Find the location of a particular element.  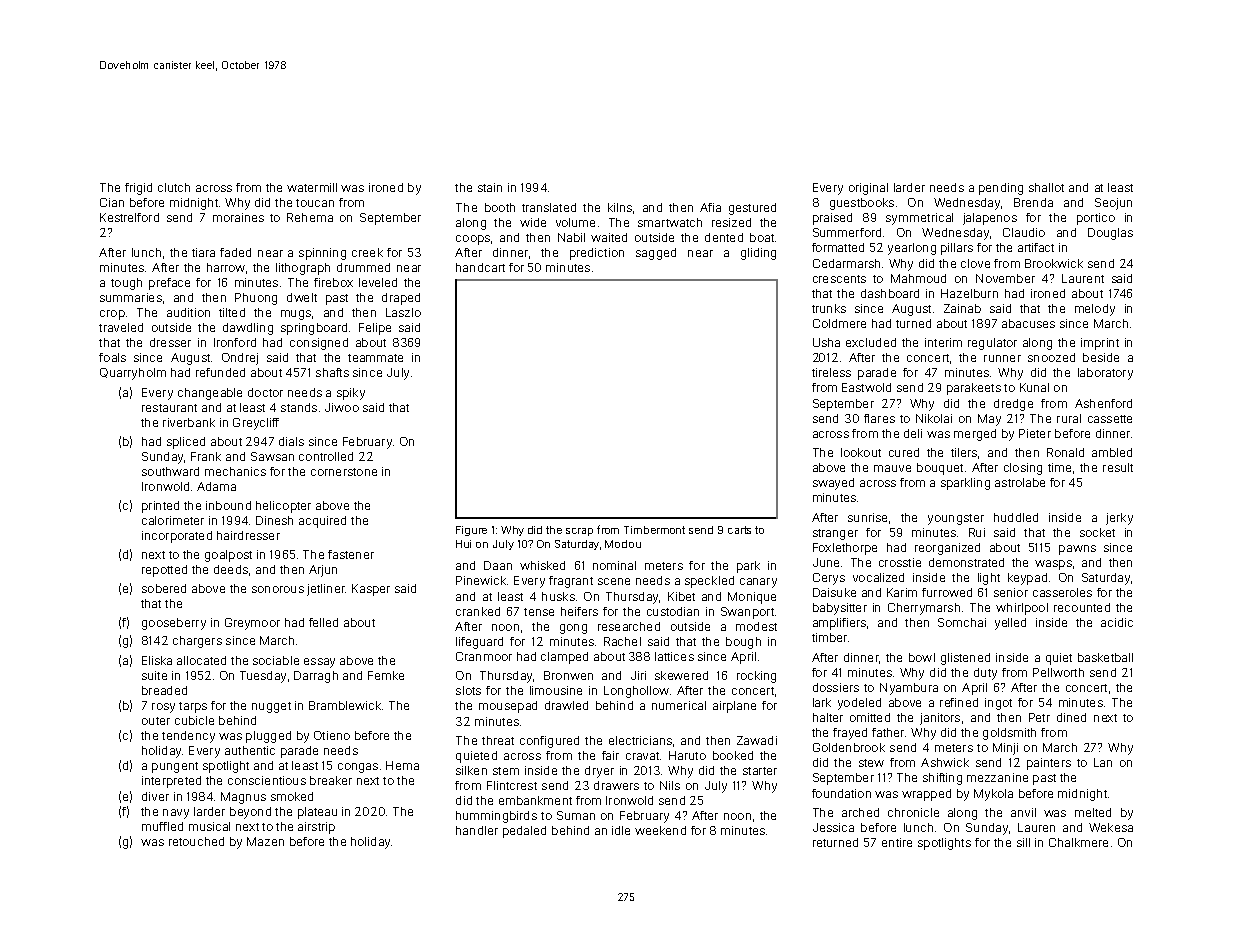

incorporated is located at coordinates (177, 537).
